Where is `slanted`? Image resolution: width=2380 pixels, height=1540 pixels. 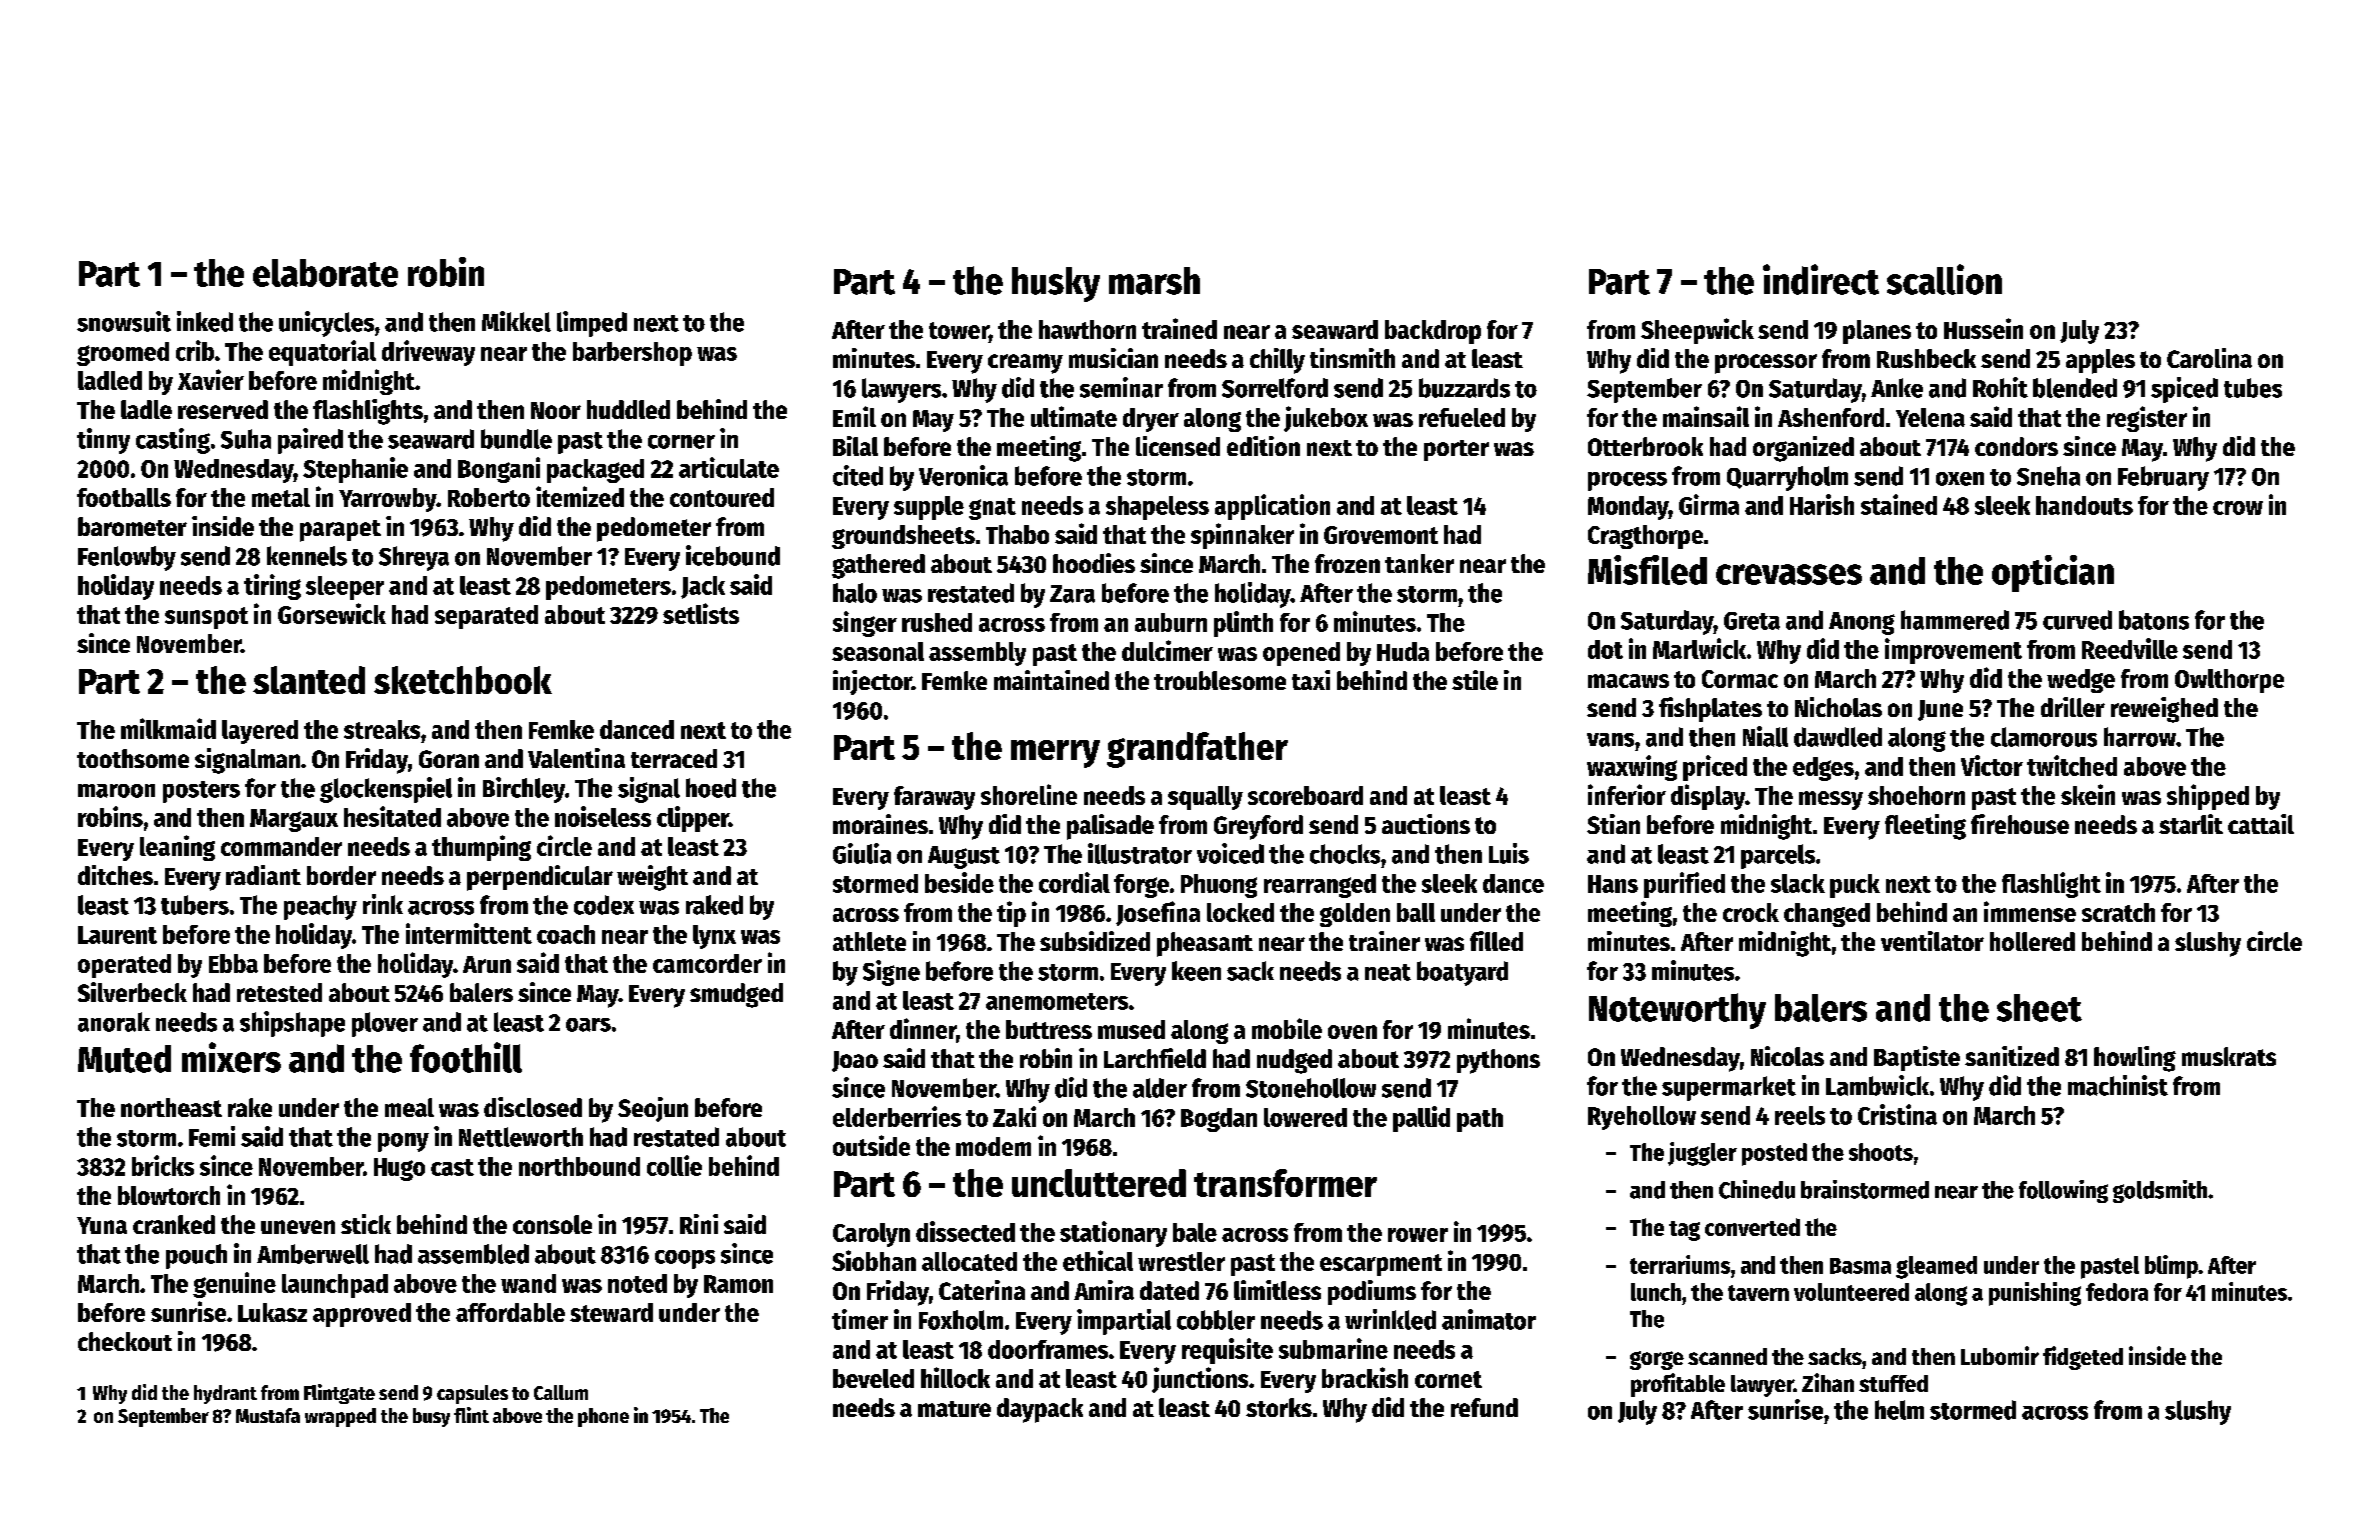
slanted is located at coordinates (309, 680).
